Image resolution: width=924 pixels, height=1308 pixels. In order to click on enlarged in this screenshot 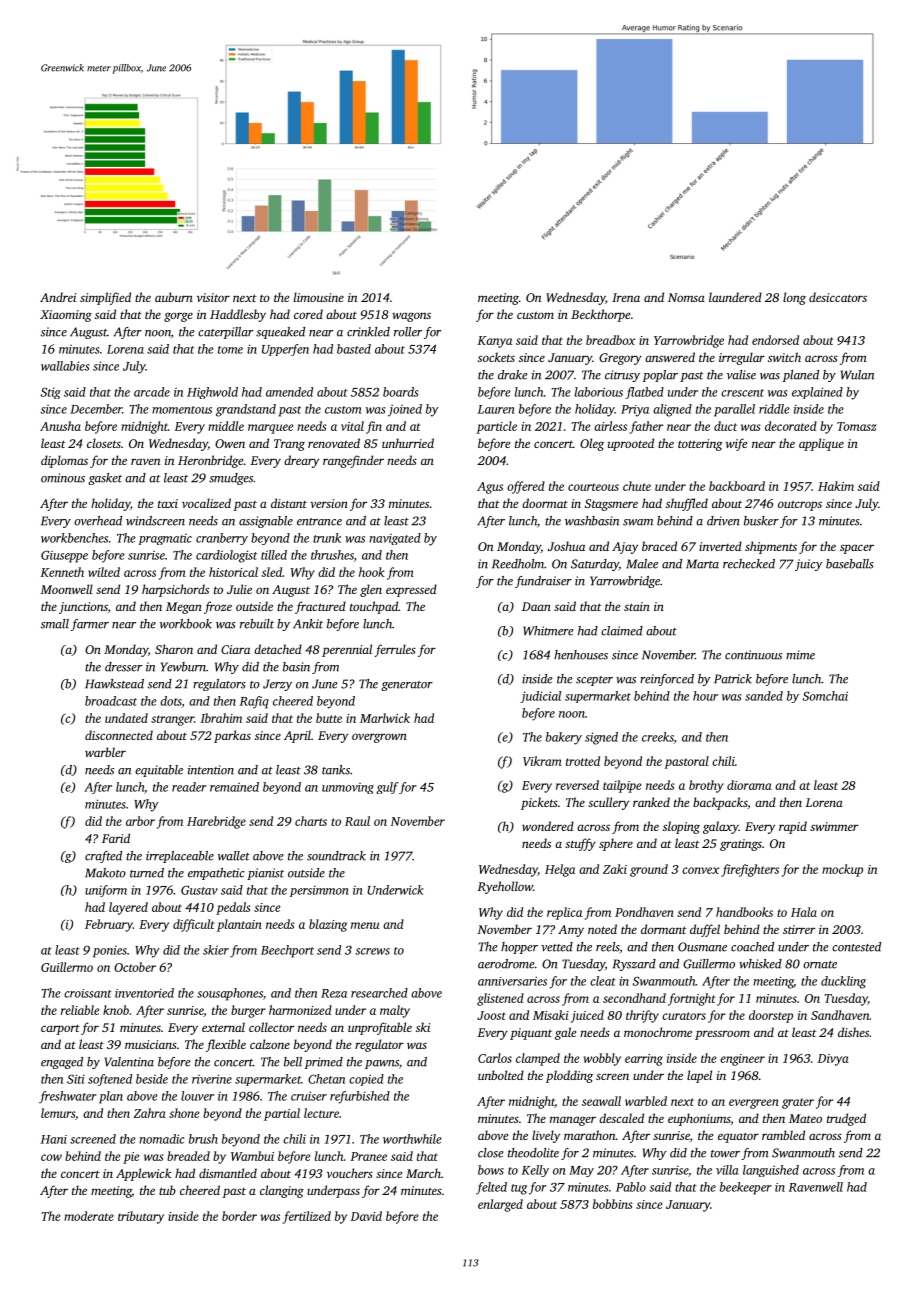, I will do `click(500, 1205)`.
